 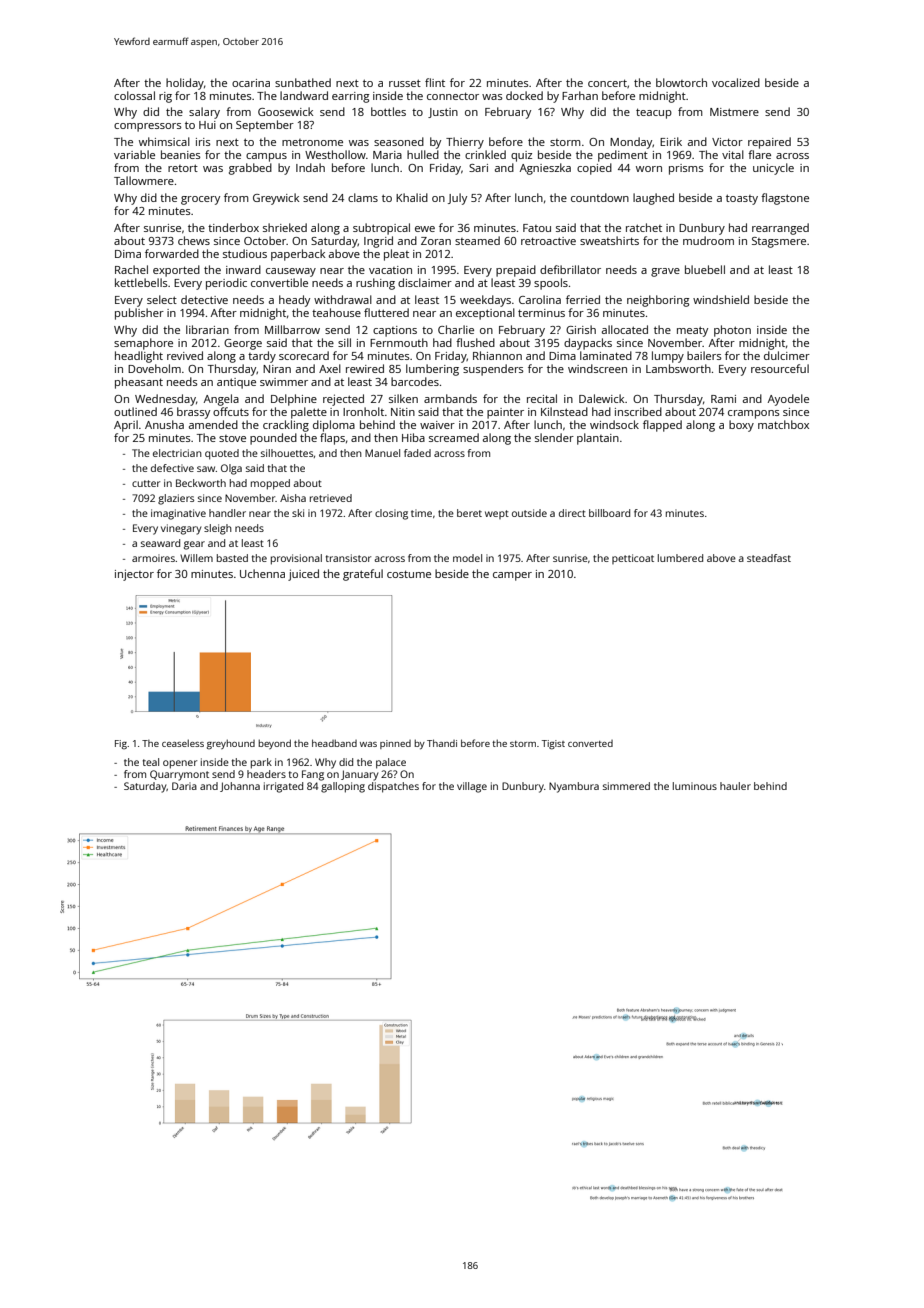 What do you see at coordinates (512, 576) in the screenshot?
I see `camper` at bounding box center [512, 576].
